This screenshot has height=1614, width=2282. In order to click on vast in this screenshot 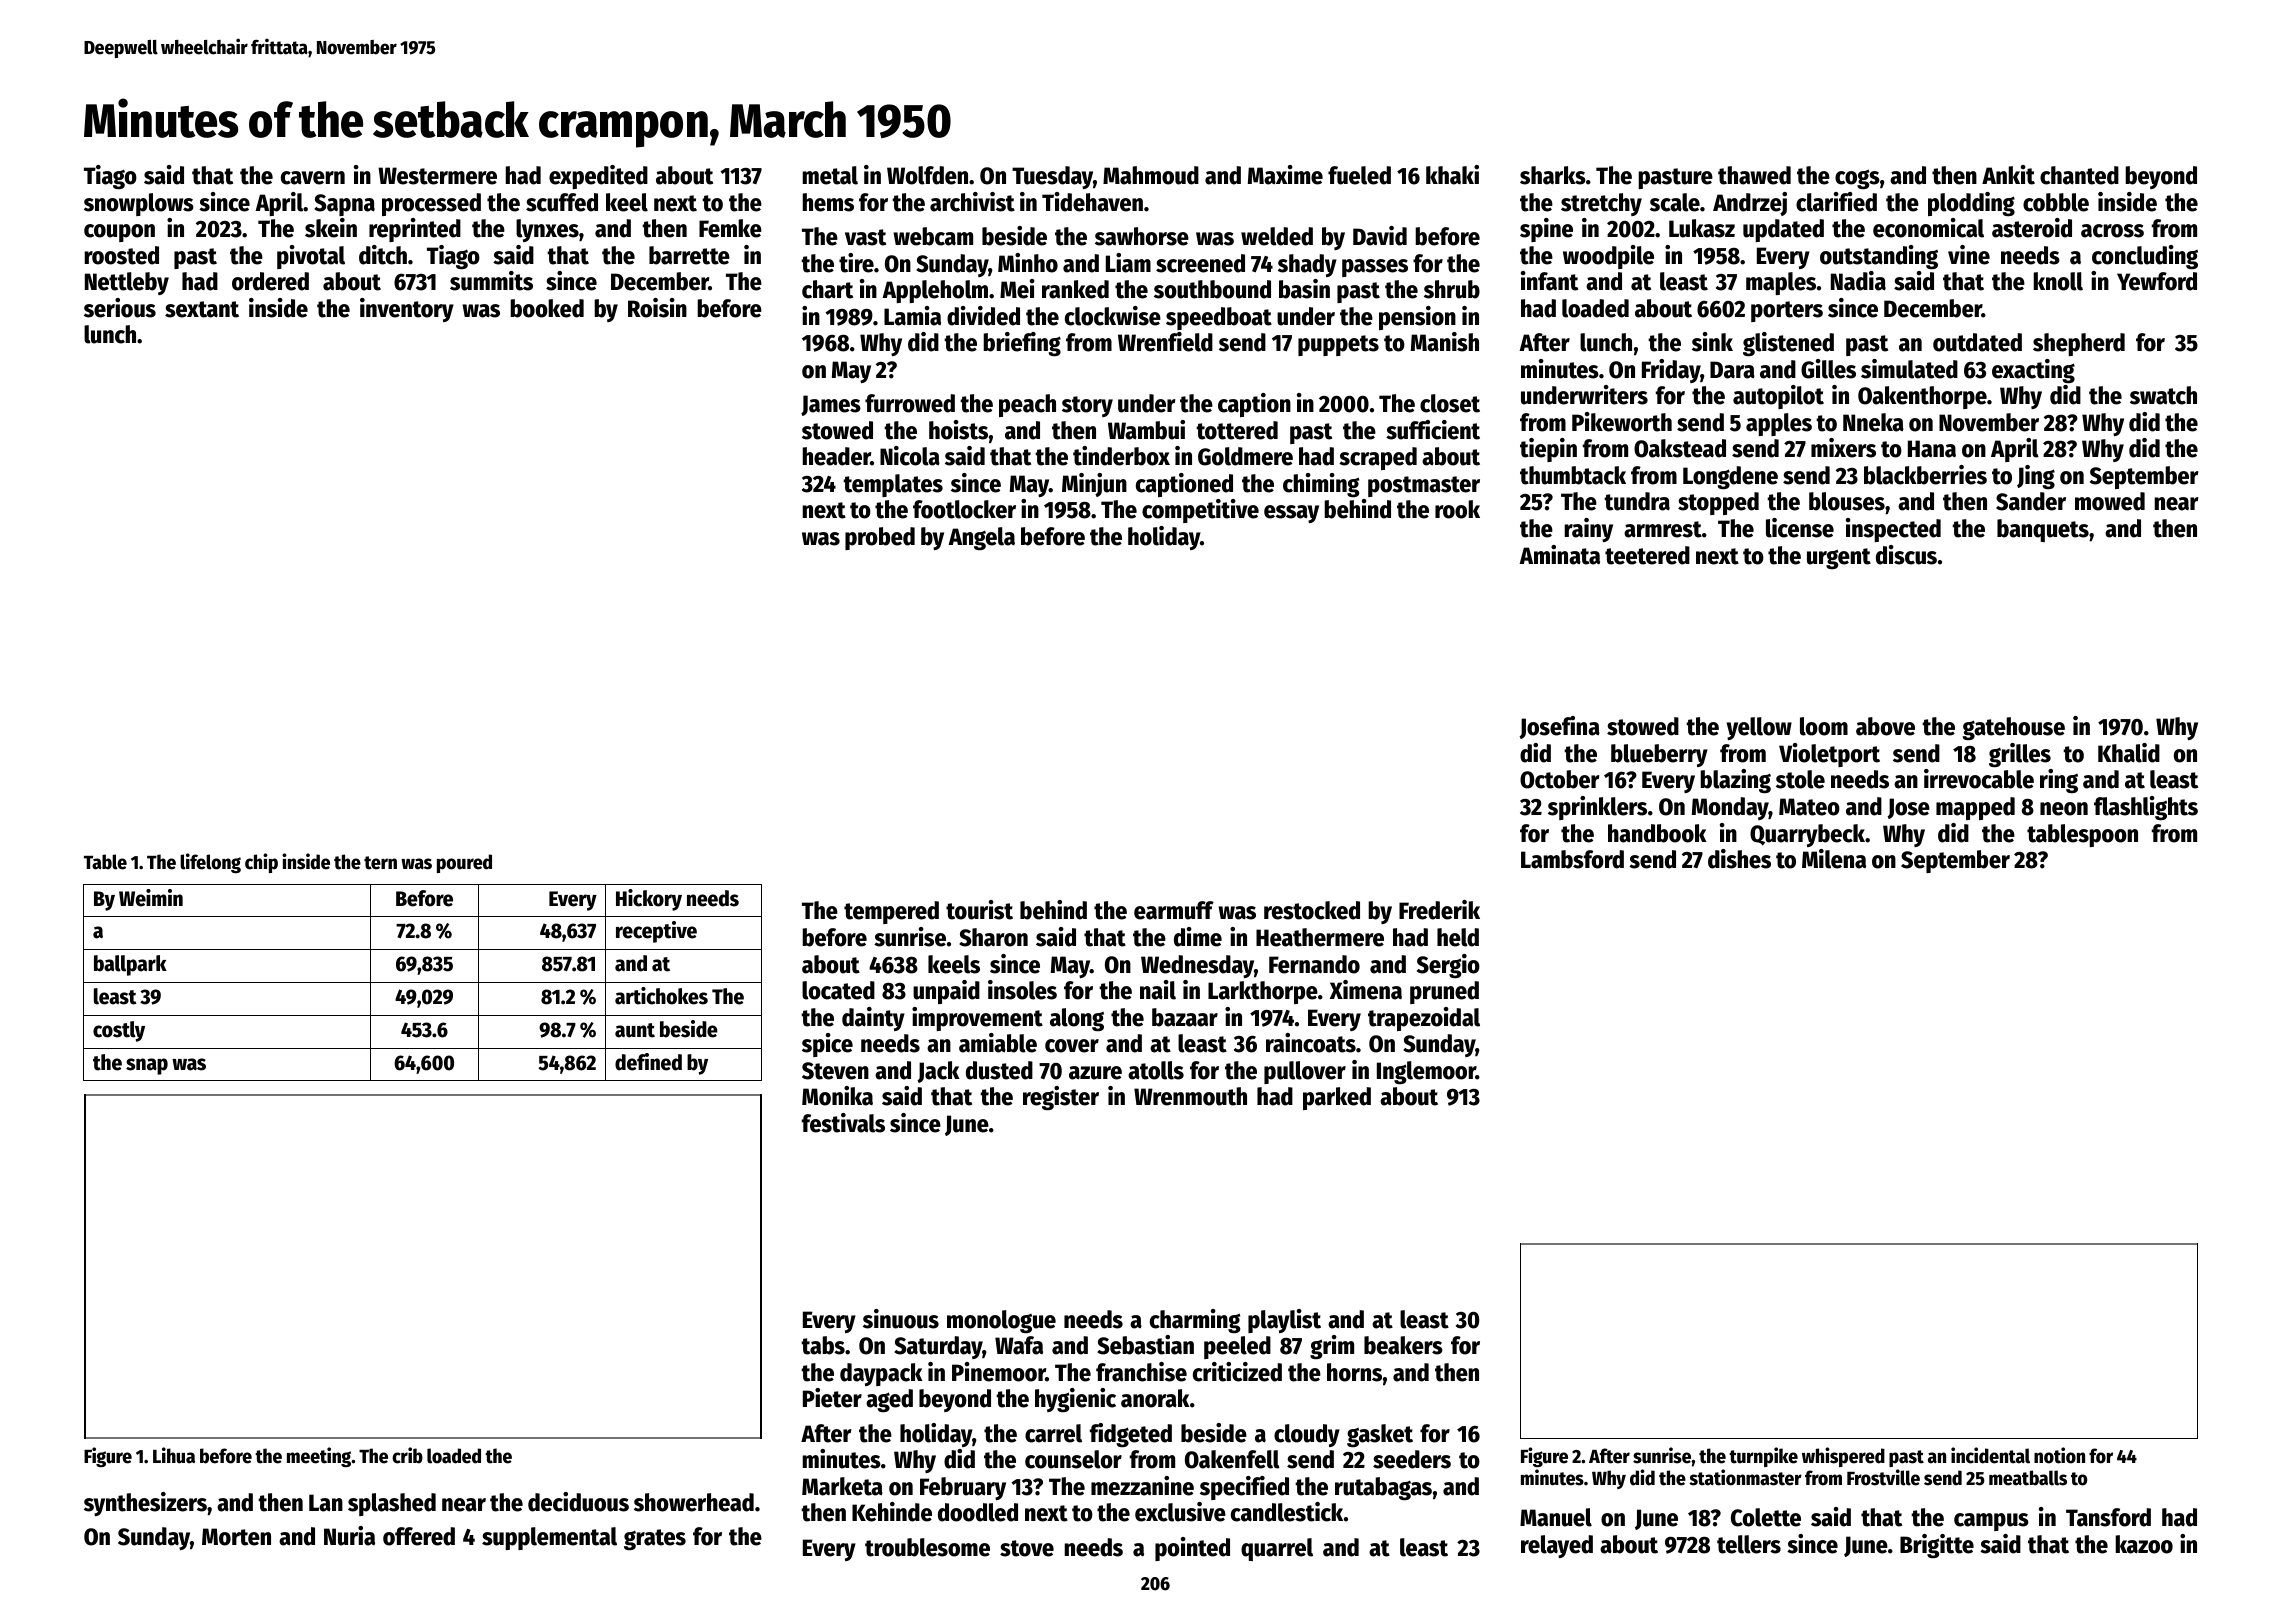, I will do `click(865, 237)`.
